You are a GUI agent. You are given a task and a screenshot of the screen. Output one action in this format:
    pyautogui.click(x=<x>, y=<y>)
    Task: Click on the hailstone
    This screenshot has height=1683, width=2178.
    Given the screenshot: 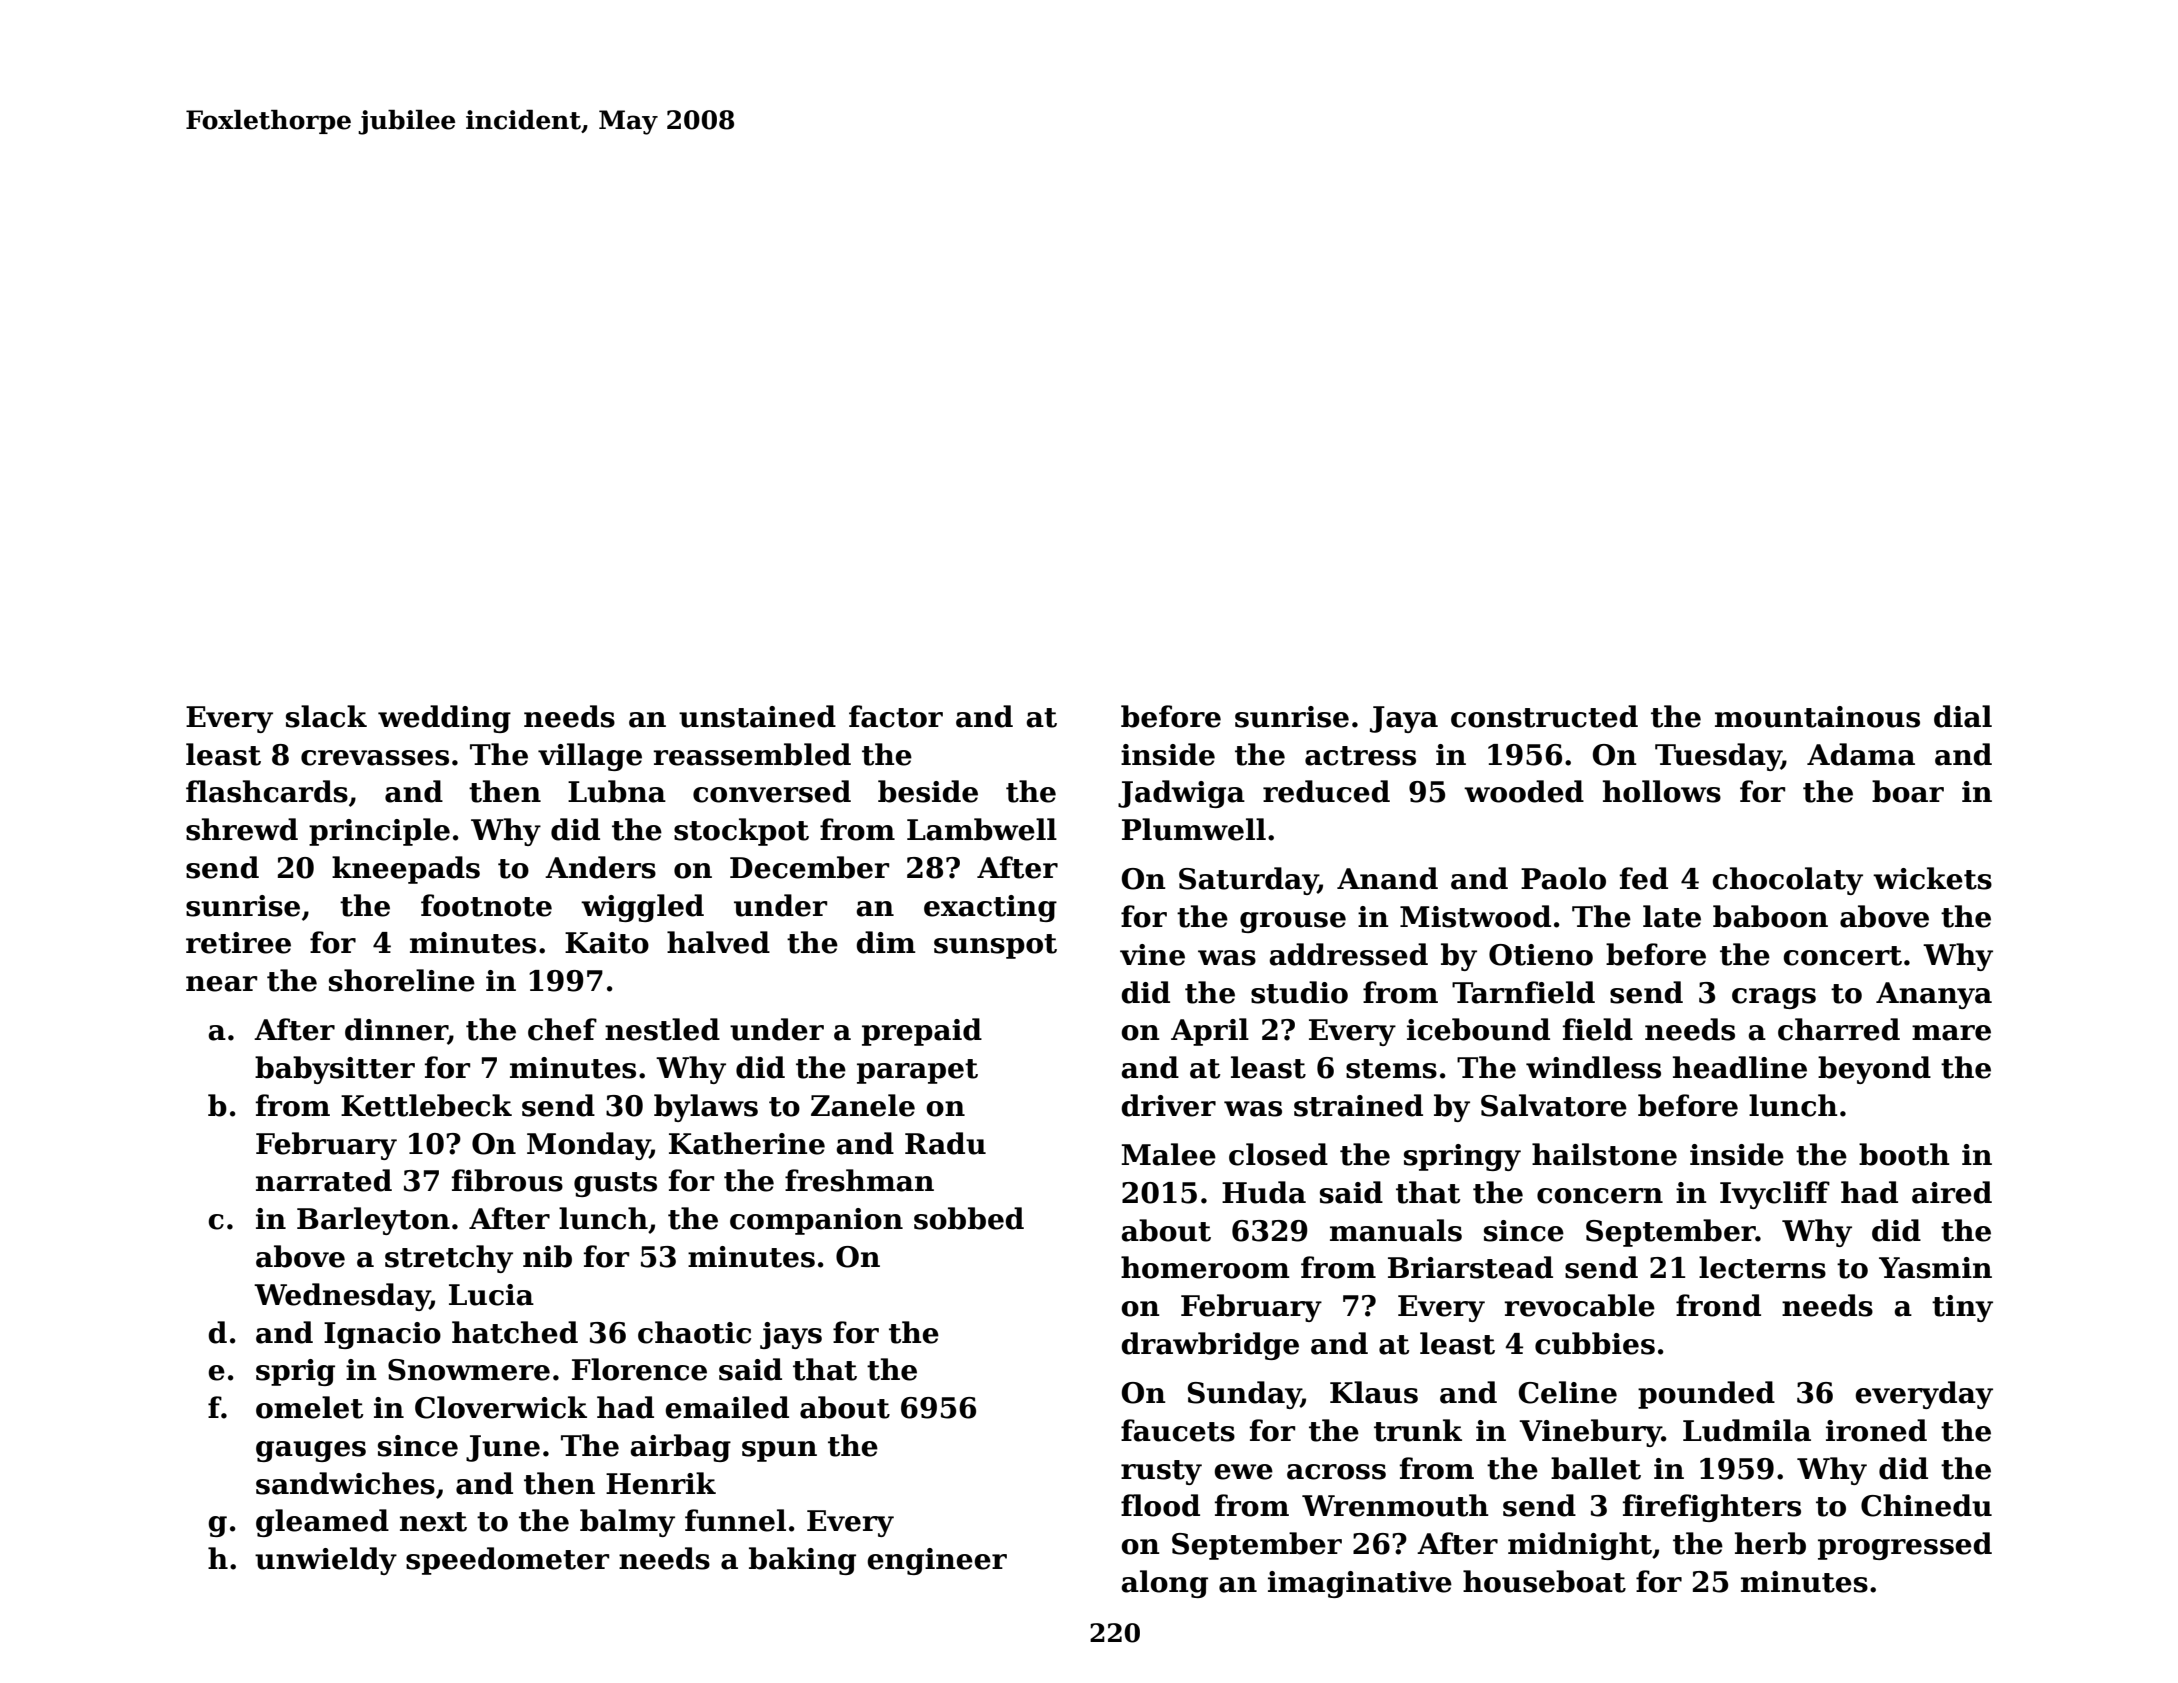 What is the action you would take?
    pyautogui.click(x=1604, y=1154)
